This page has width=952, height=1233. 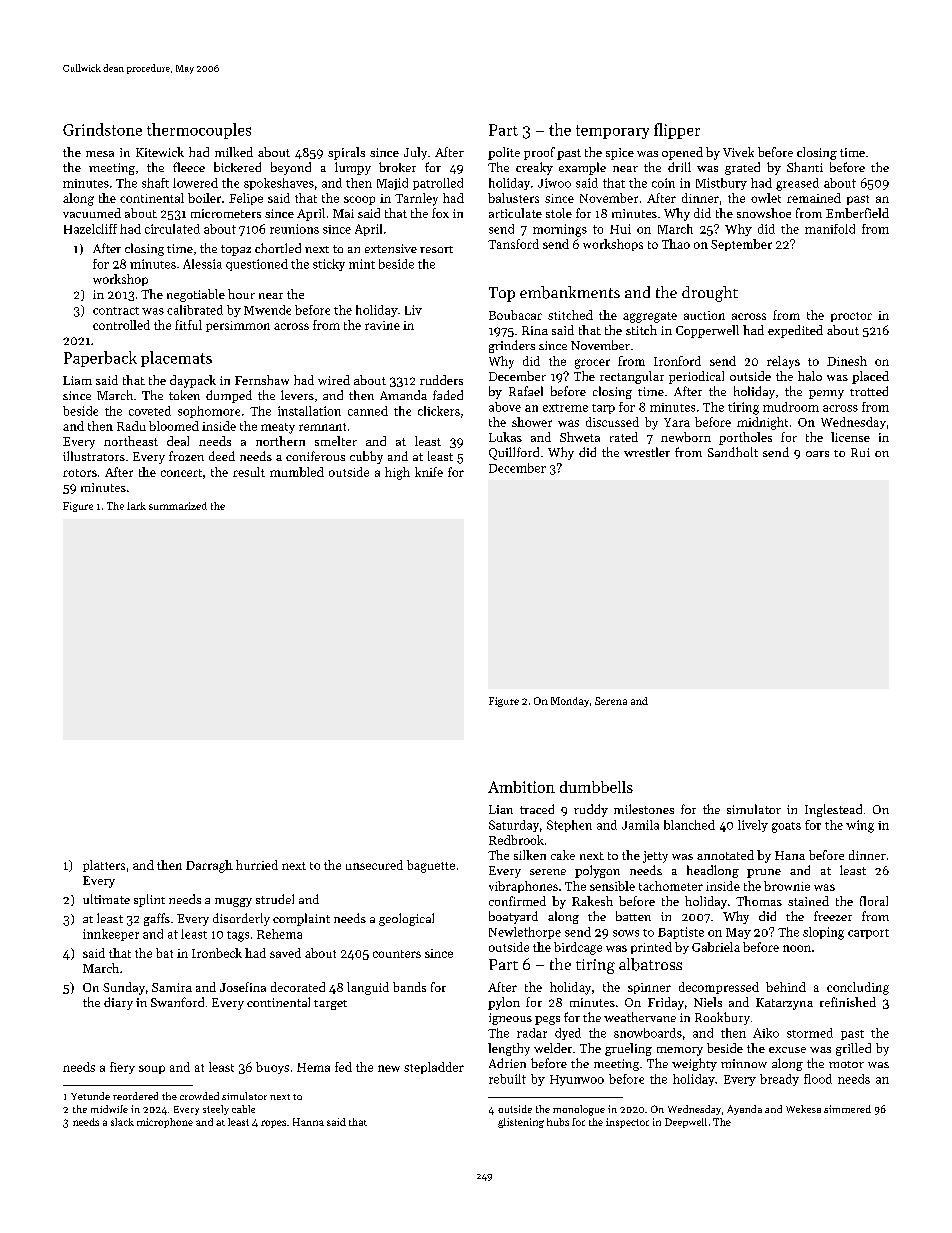 What do you see at coordinates (710, 294) in the page?
I see `drought` at bounding box center [710, 294].
